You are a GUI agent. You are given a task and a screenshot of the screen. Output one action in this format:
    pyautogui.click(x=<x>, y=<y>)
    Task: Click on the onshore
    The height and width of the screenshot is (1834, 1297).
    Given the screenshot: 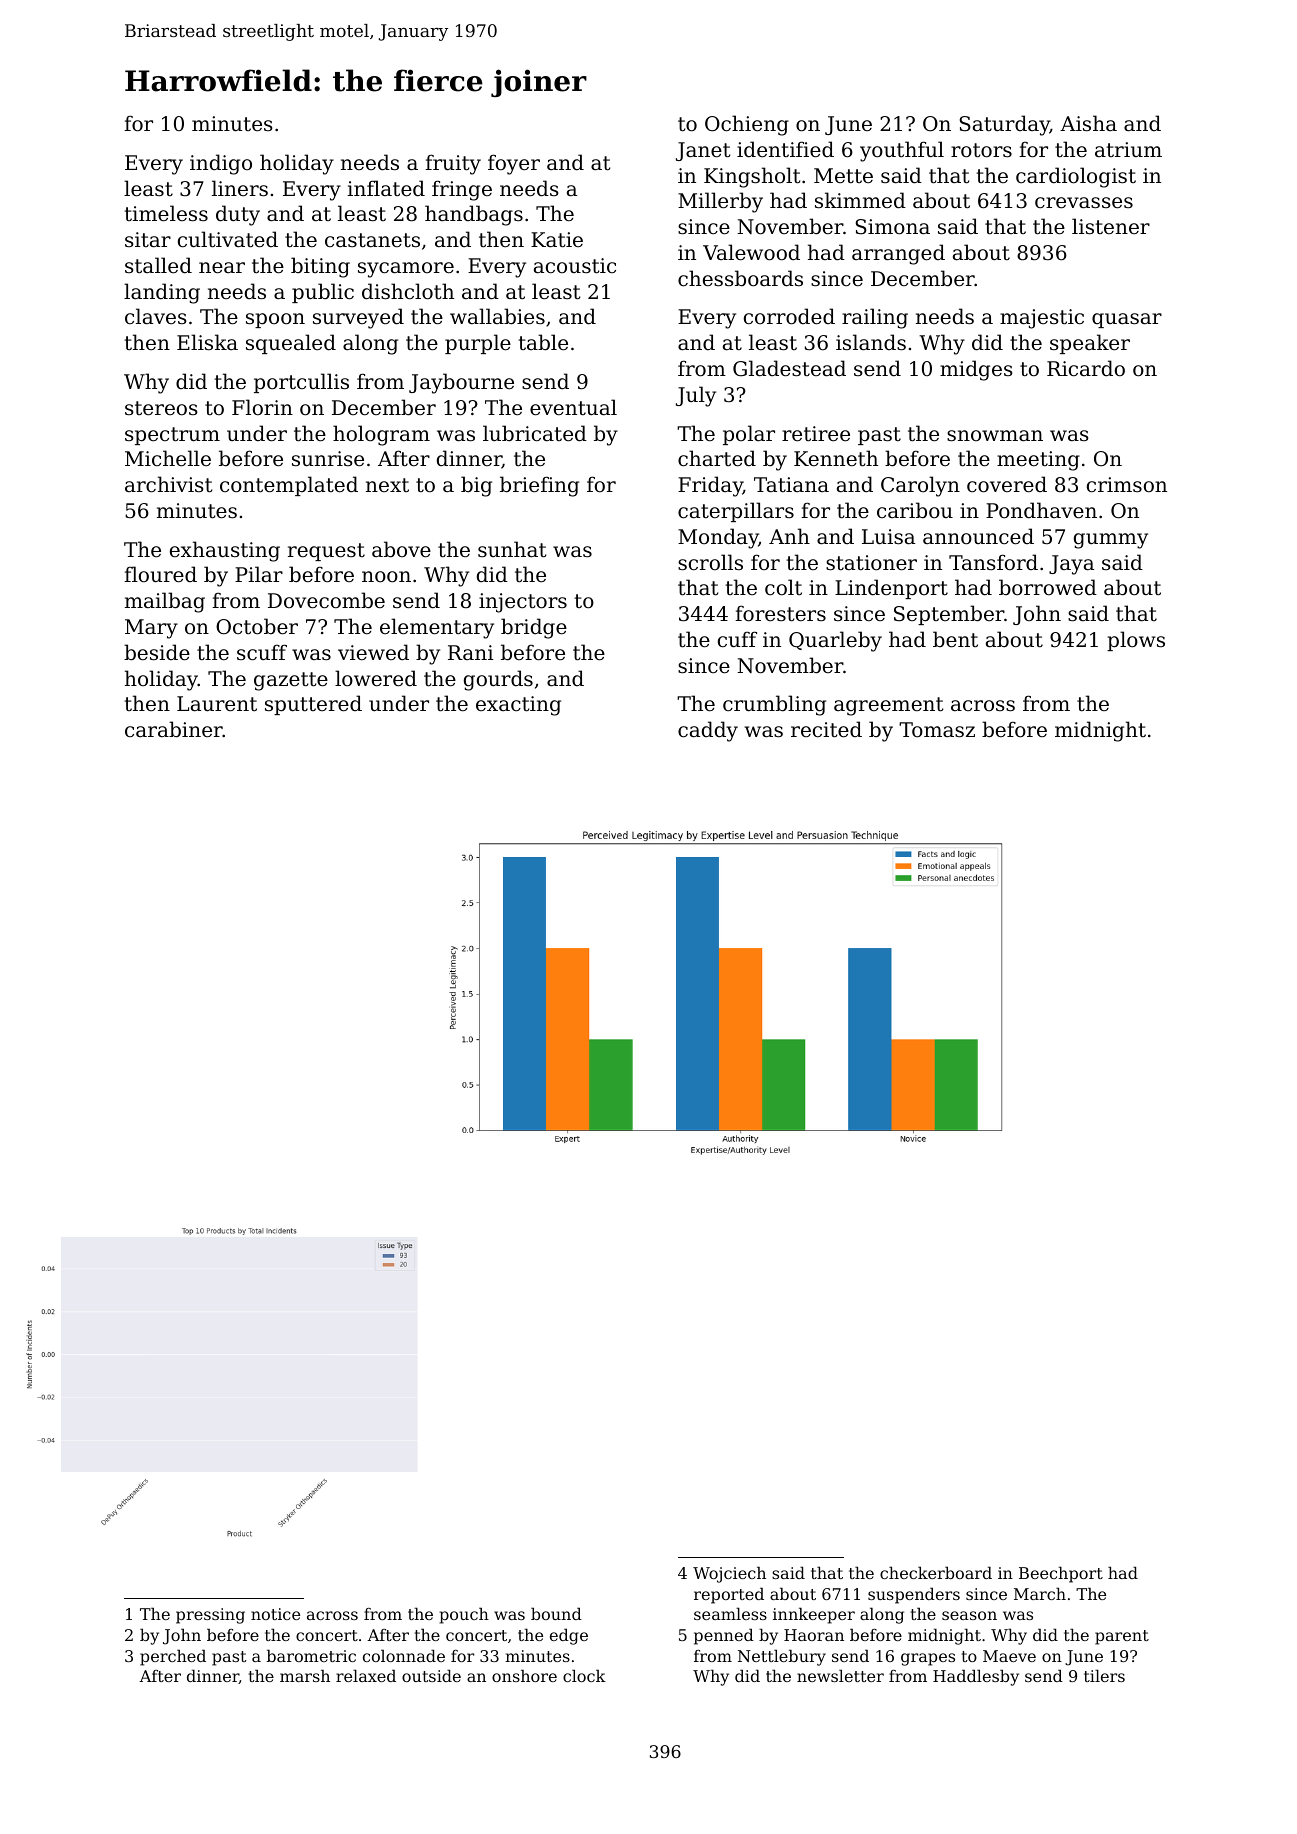 What is the action you would take?
    pyautogui.click(x=524, y=1675)
